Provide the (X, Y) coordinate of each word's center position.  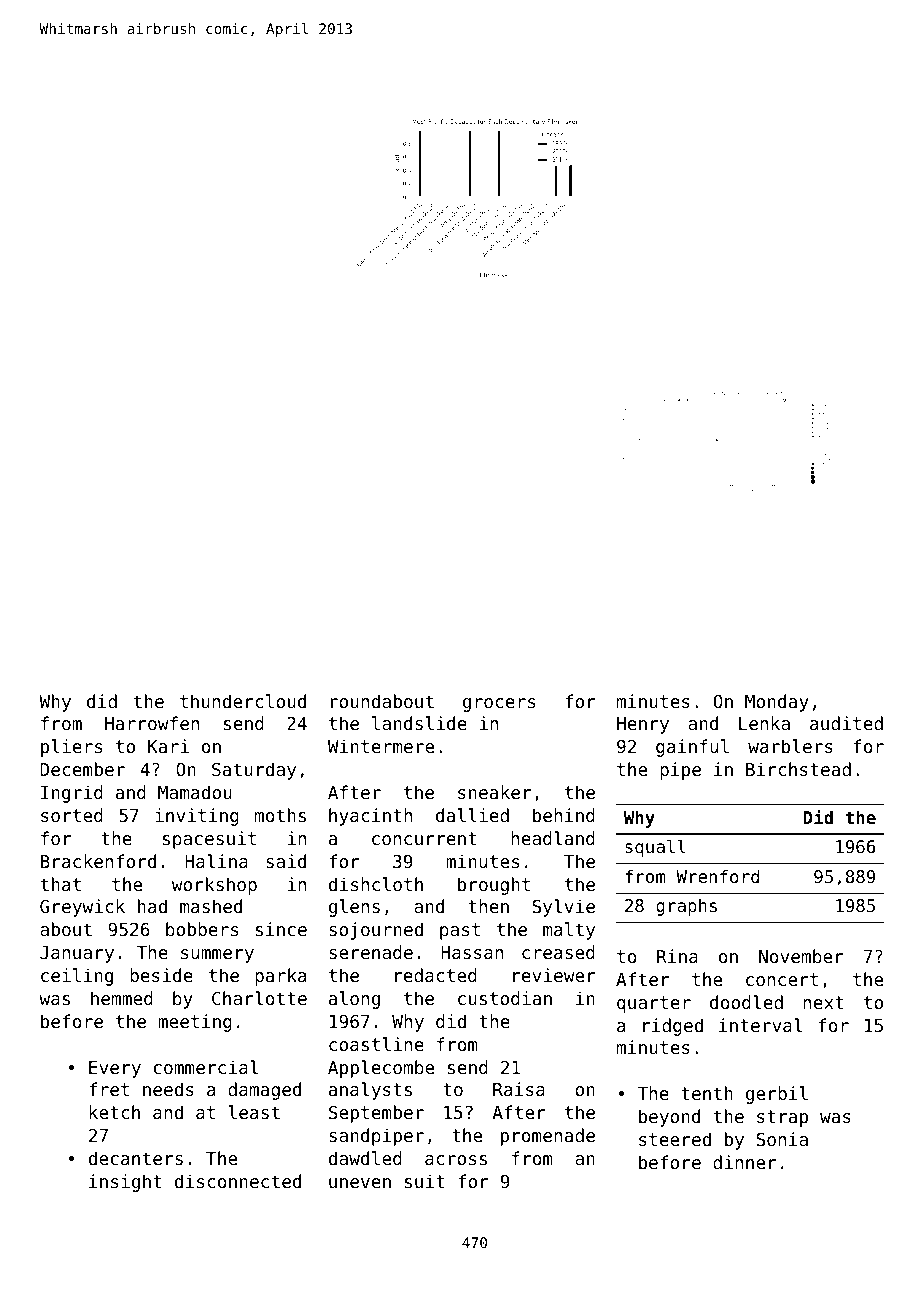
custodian (505, 998)
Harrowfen (152, 723)
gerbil (777, 1095)
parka (280, 977)
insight (125, 1183)
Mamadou (195, 792)
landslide (419, 723)
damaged (264, 1091)
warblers (790, 746)
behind (564, 815)
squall (655, 848)
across (456, 1160)
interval (760, 1025)
